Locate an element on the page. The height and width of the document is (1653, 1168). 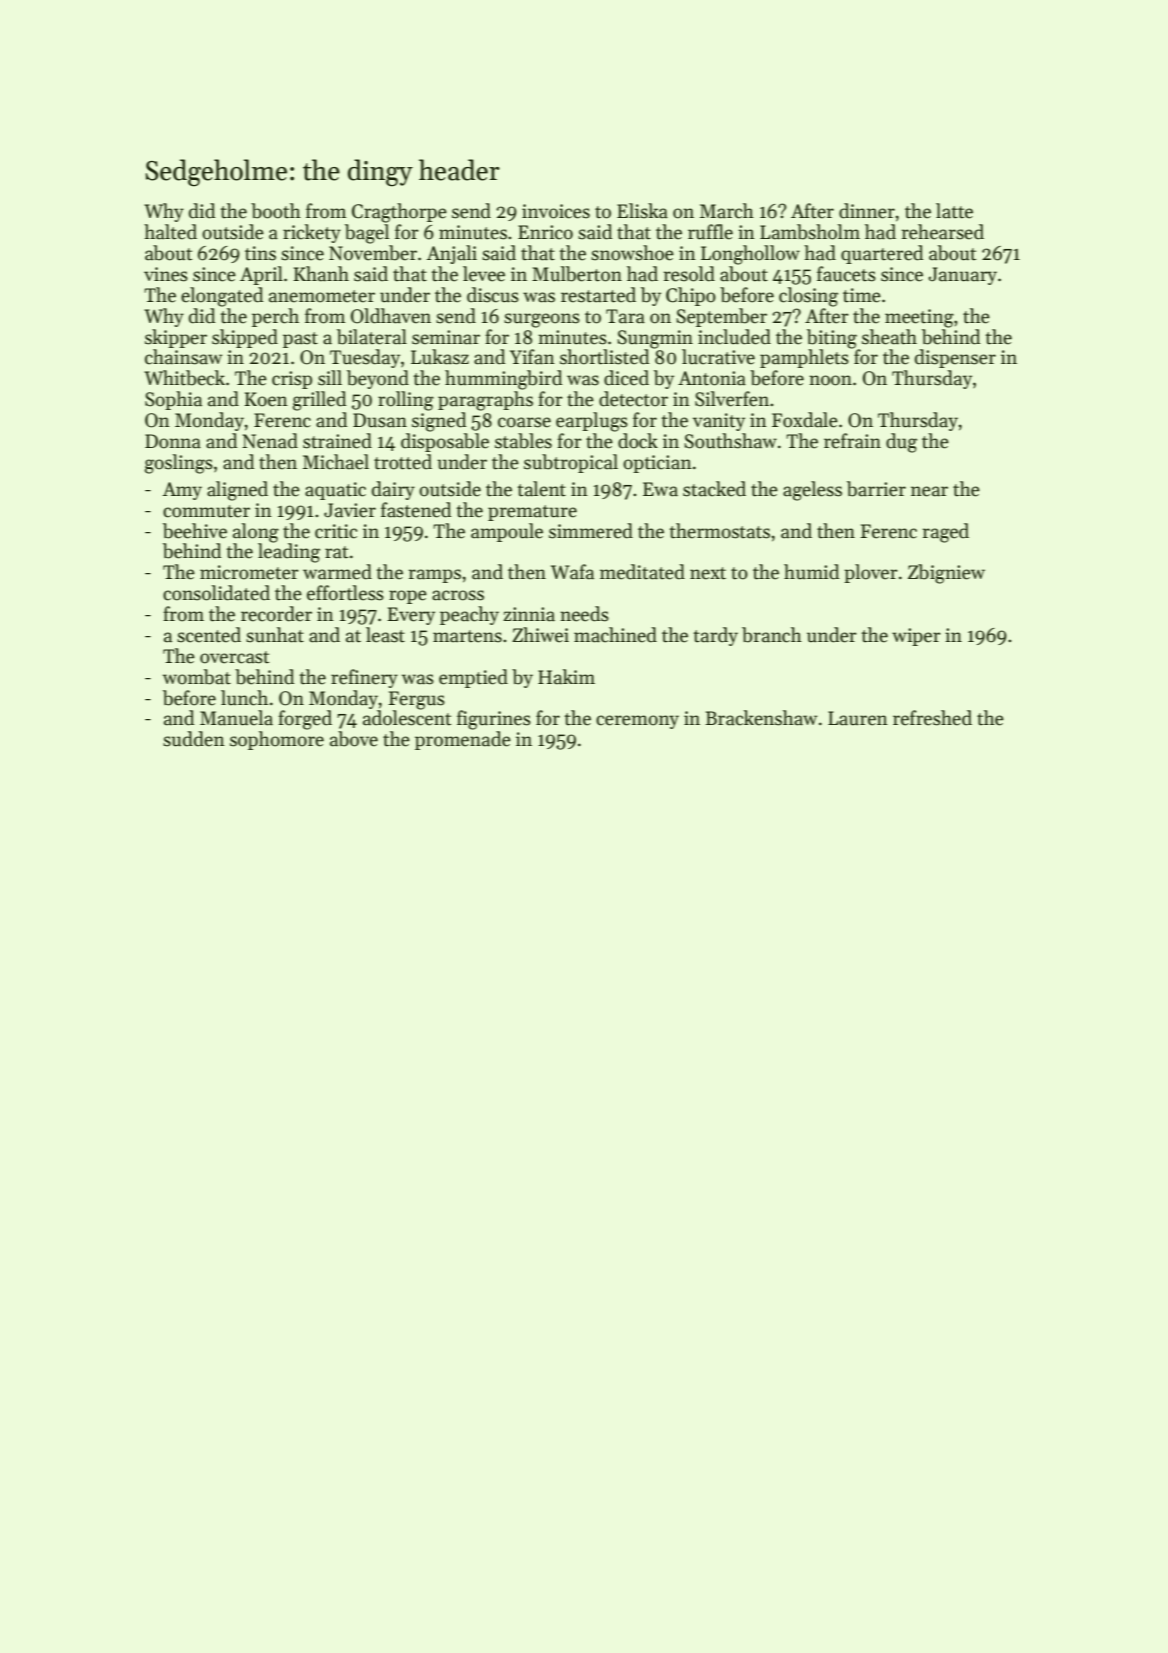
sudden is located at coordinates (194, 739).
